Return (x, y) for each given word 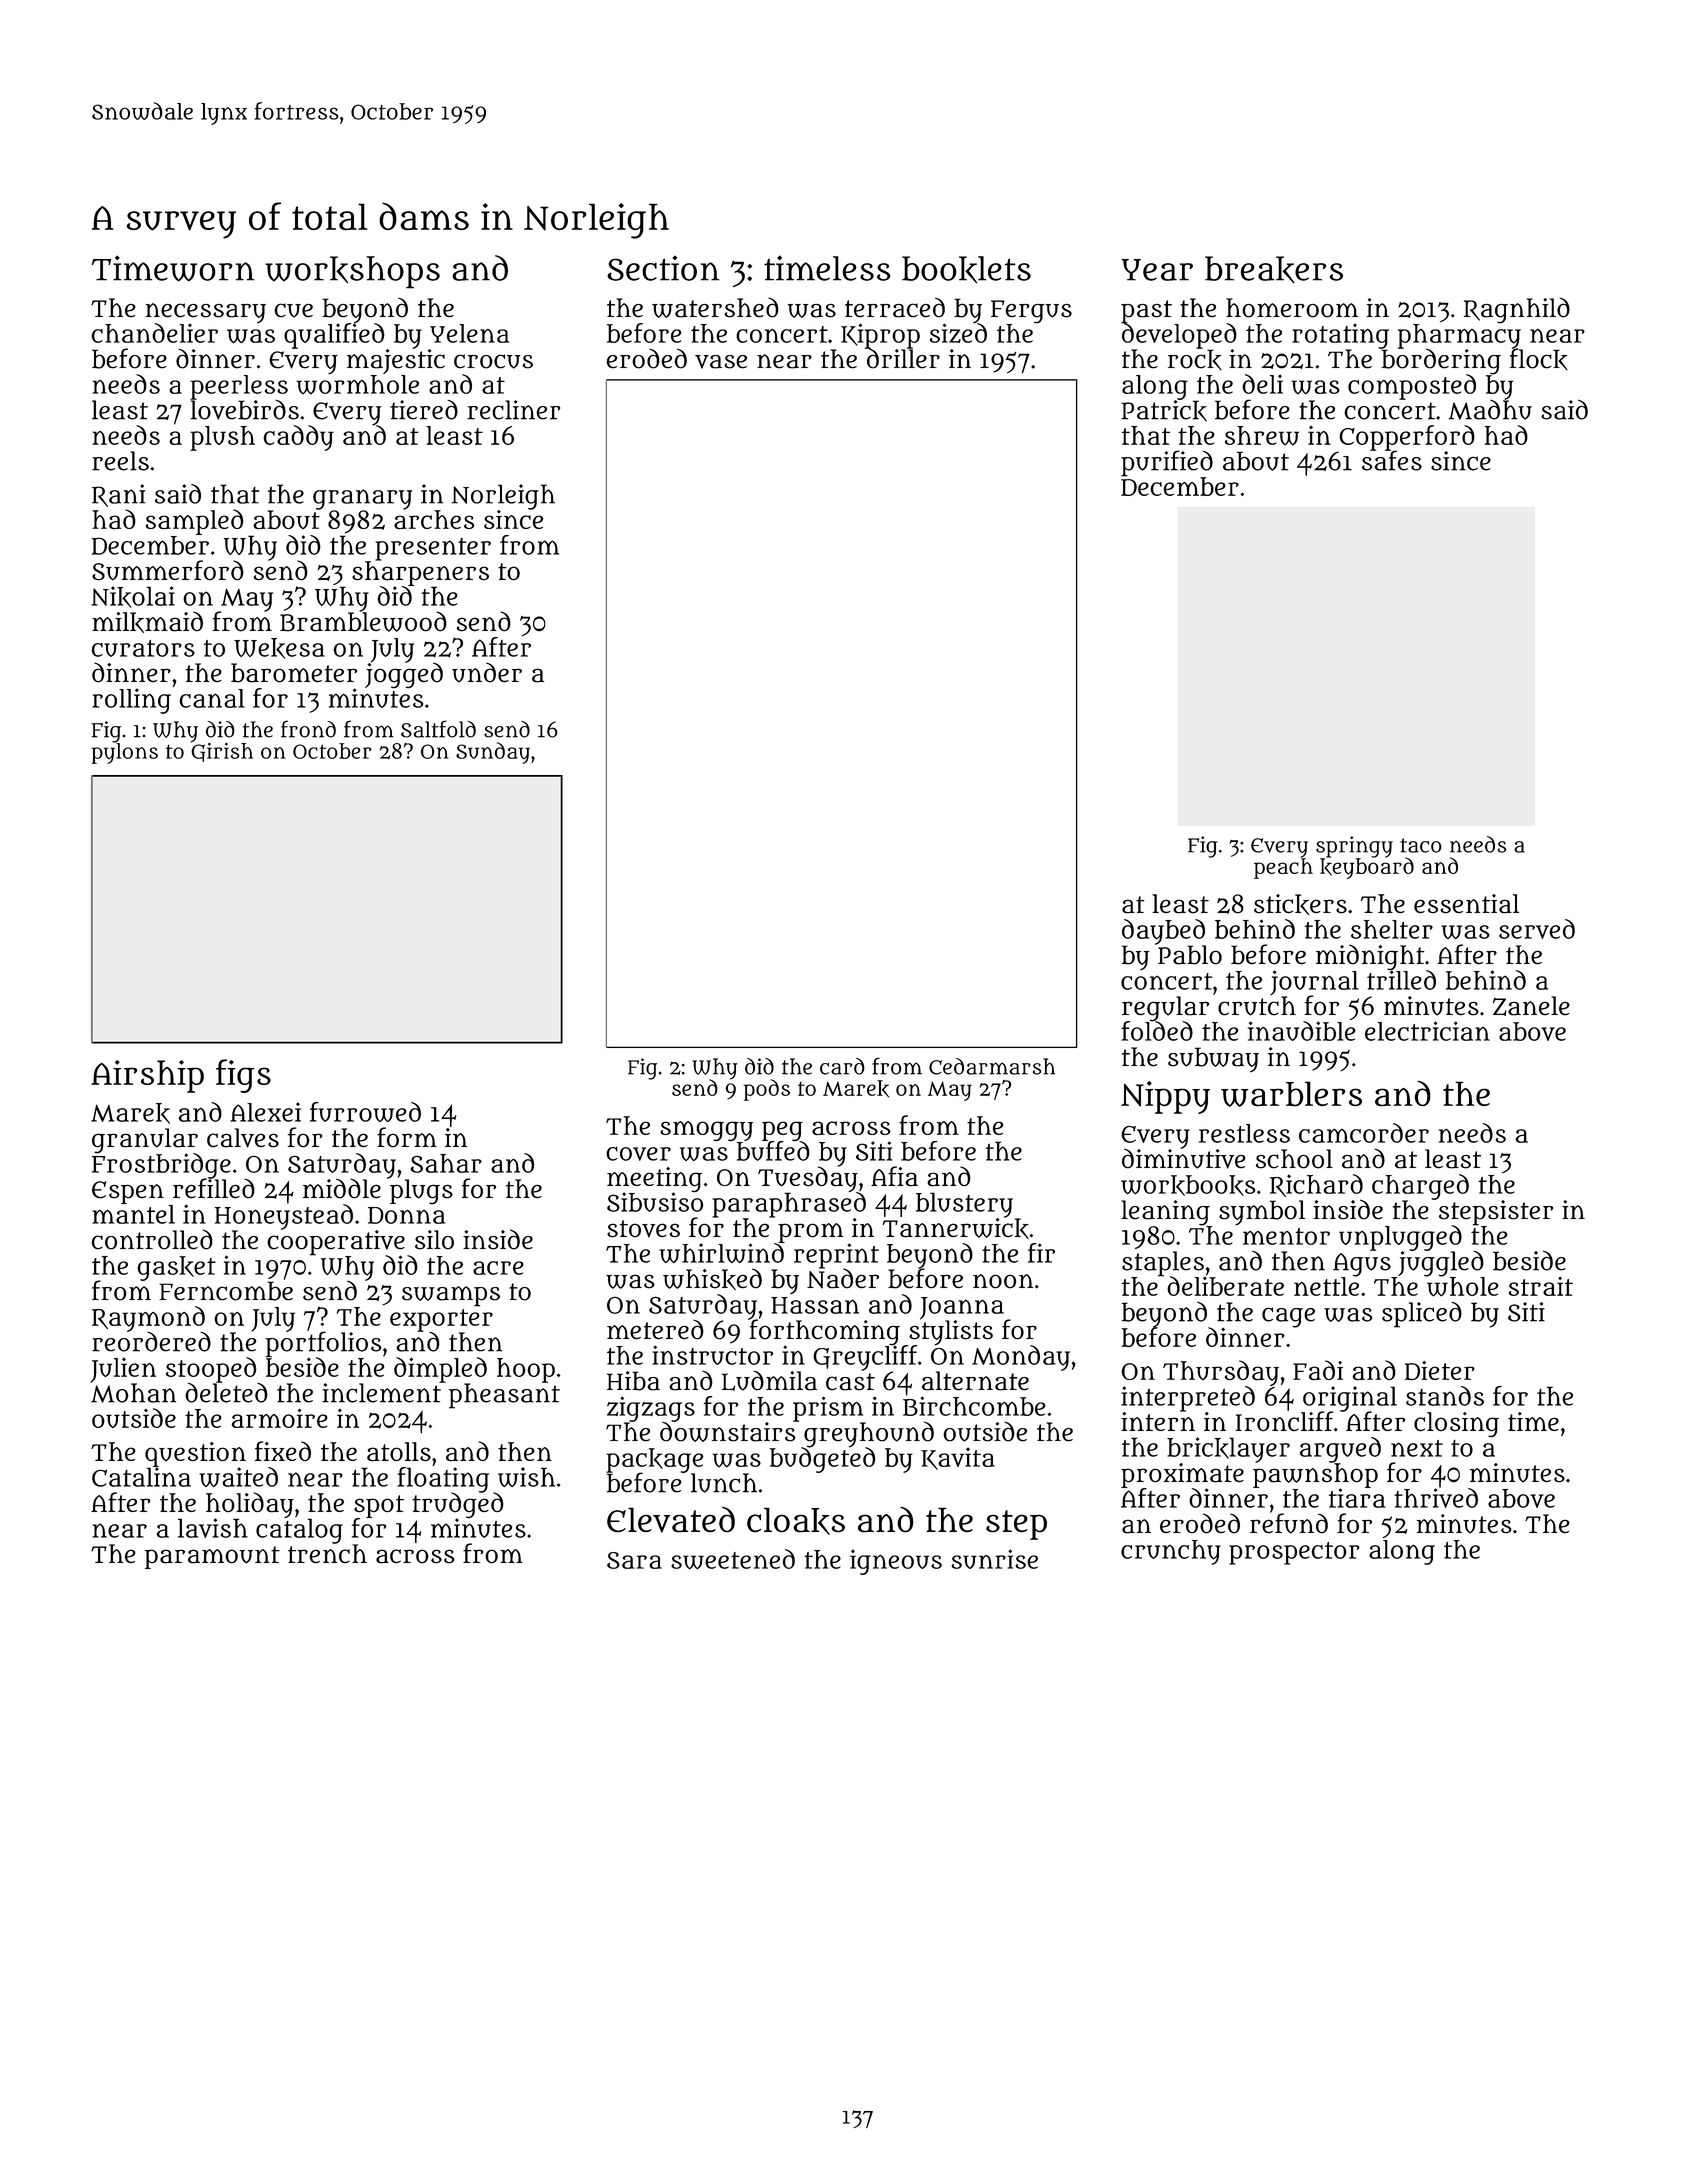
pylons (124, 753)
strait (1541, 1286)
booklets (966, 270)
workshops (352, 272)
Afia (894, 1176)
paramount (212, 1557)
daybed (1163, 932)
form (407, 1137)
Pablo (1190, 955)
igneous (896, 1562)
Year (1157, 270)
